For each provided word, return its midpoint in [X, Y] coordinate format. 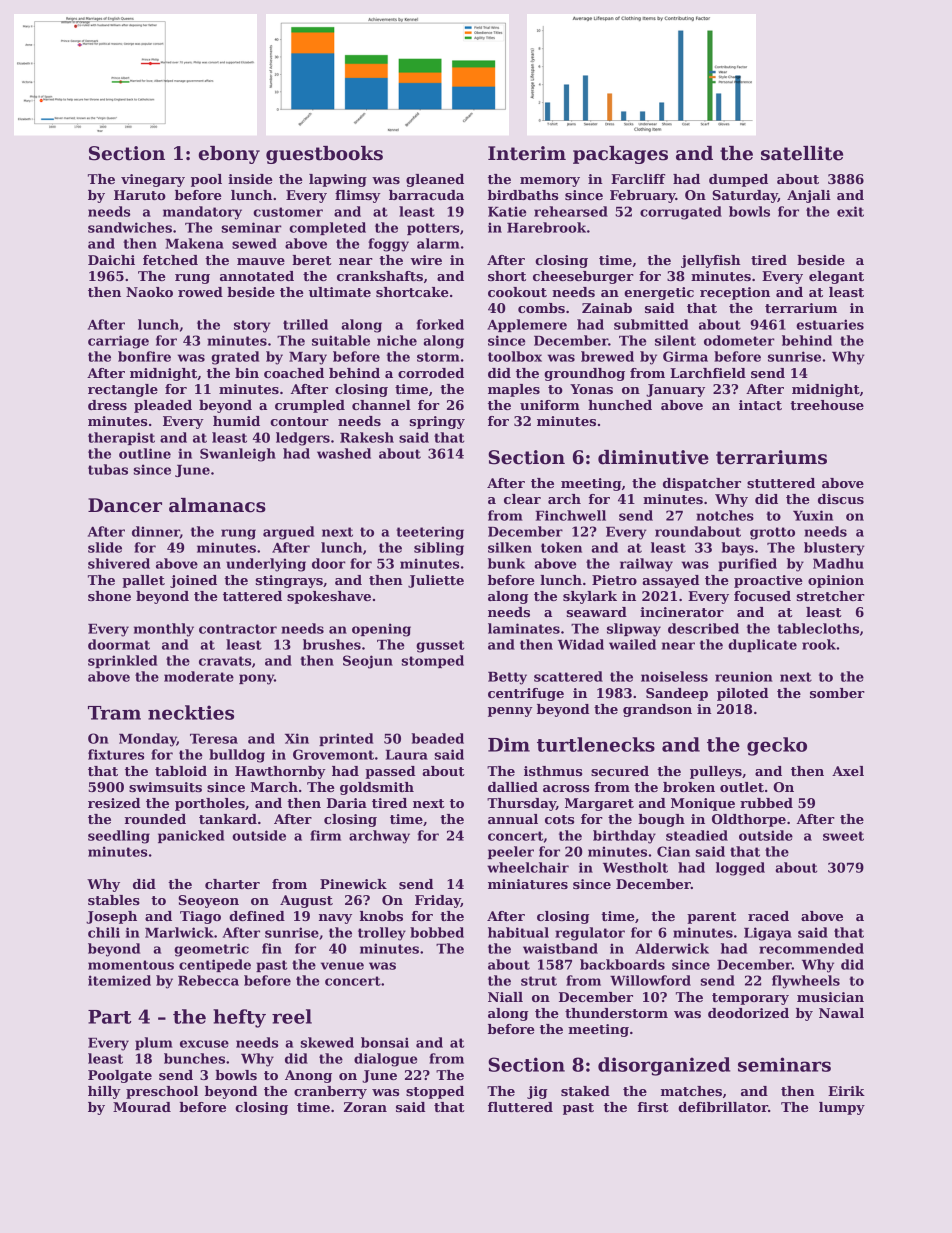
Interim [527, 153]
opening [381, 630]
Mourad [142, 1107]
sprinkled [122, 661]
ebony [229, 155]
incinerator [682, 612]
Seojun [368, 662]
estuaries [830, 324]
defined [257, 916]
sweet [843, 836]
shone [109, 596]
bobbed [437, 932]
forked [440, 324]
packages [620, 155]
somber [837, 693]
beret [312, 260]
